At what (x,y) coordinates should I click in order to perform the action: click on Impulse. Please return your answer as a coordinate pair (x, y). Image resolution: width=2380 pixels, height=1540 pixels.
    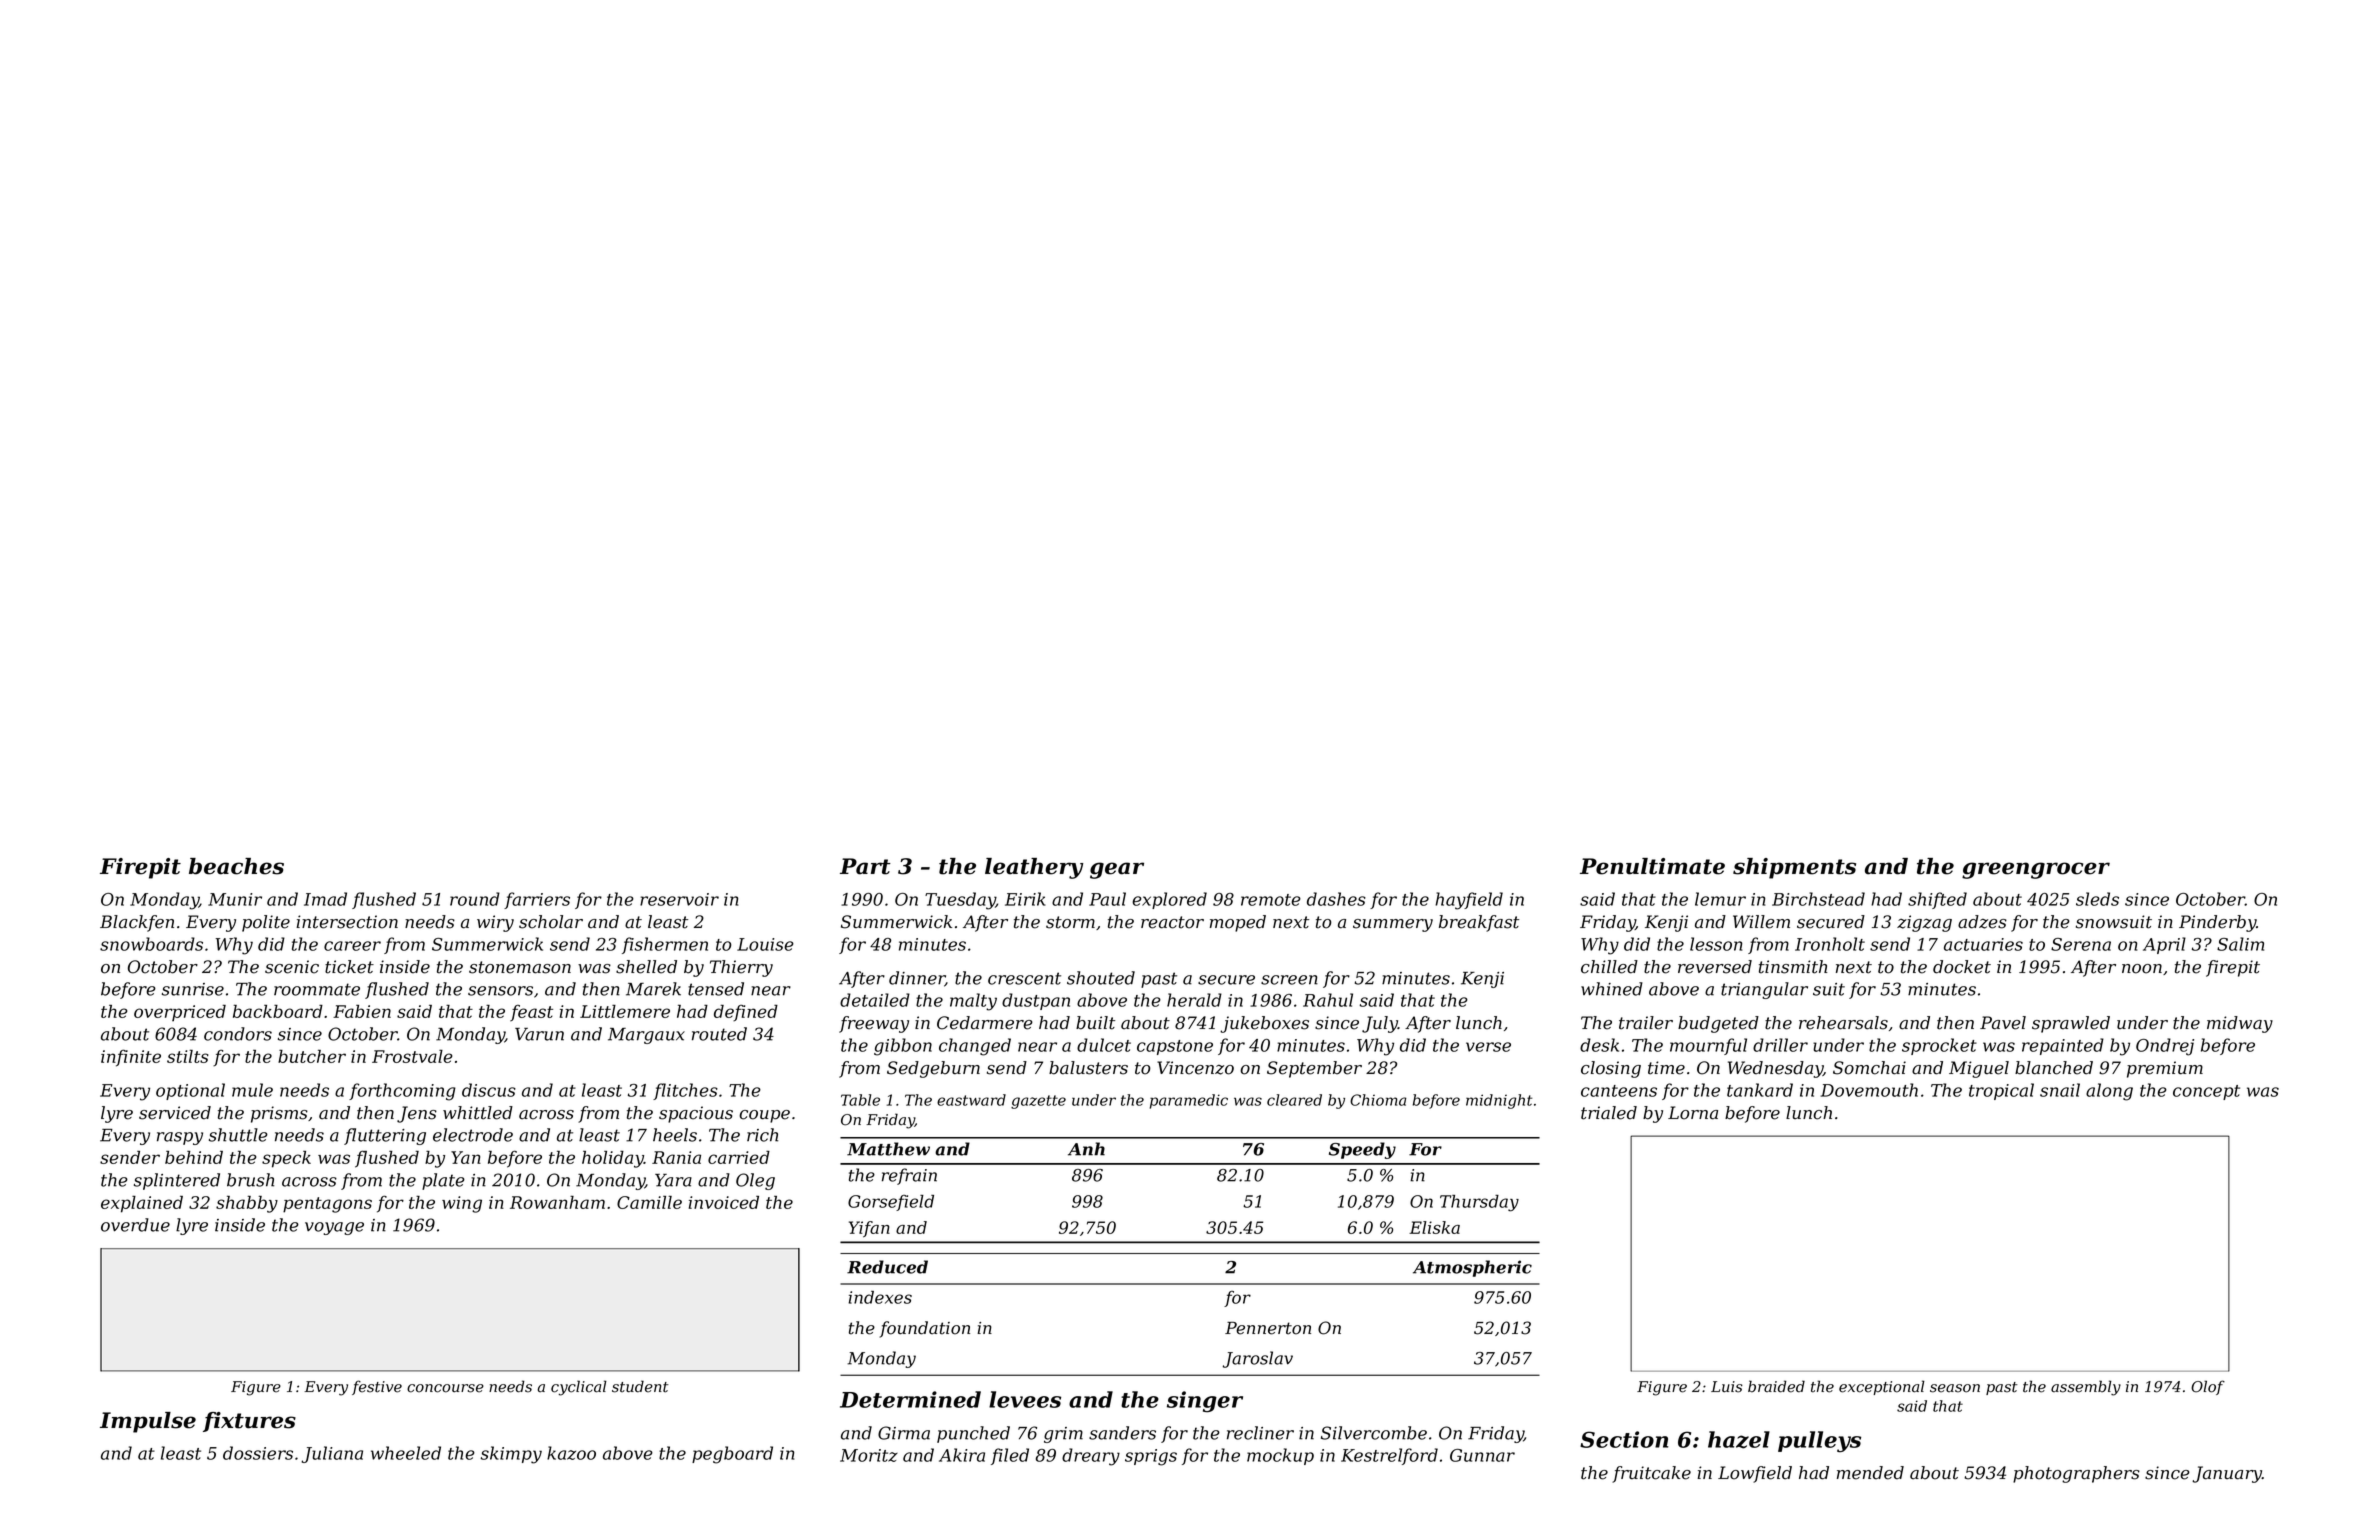
    Looking at the image, I should click on (148, 1422).
